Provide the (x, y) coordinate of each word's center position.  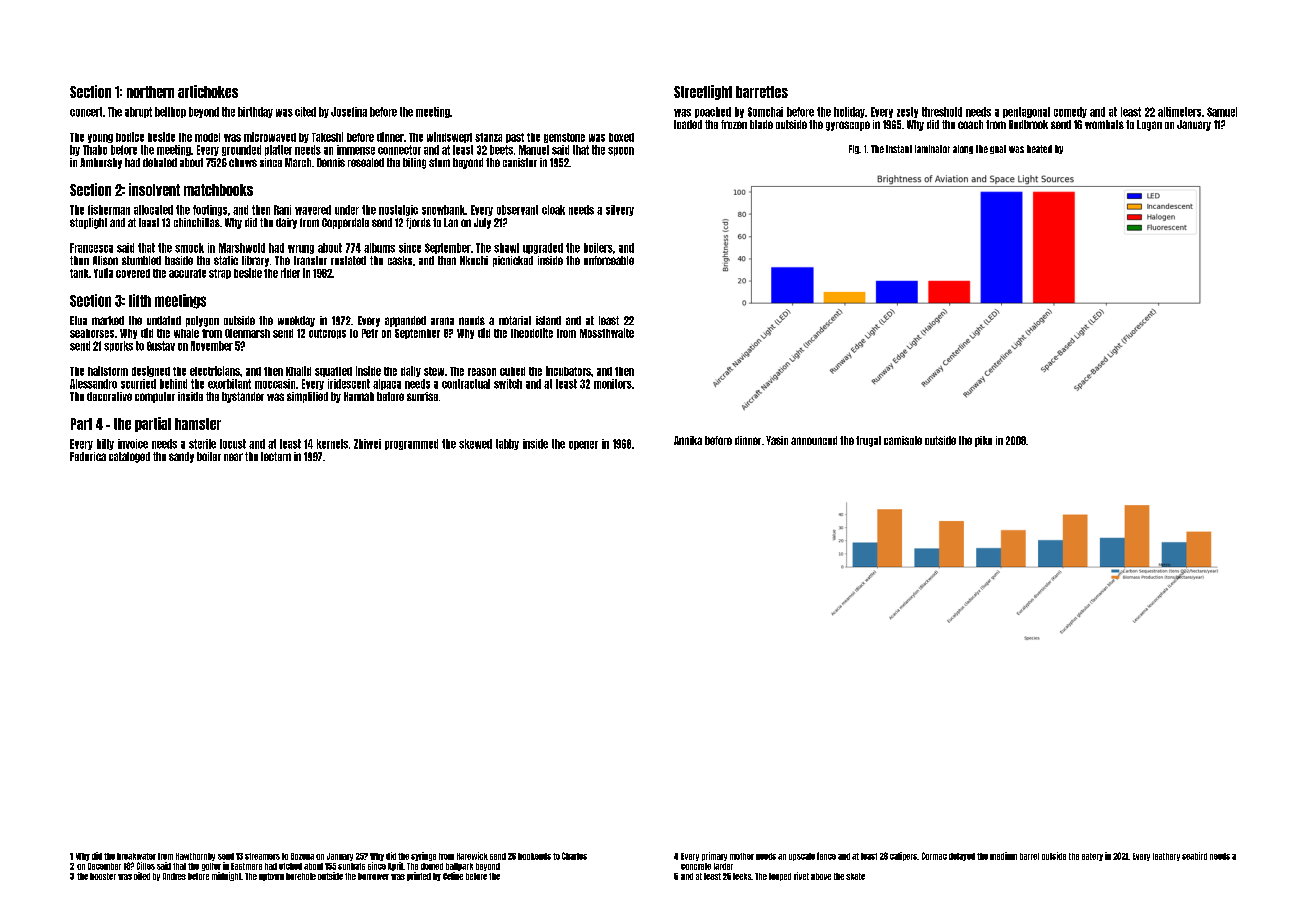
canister (520, 162)
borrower (373, 876)
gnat (998, 149)
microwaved (270, 137)
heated (1039, 149)
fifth (140, 300)
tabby (507, 444)
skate (855, 876)
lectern (276, 456)
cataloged (129, 457)
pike (983, 441)
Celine (453, 876)
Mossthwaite (607, 333)
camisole (903, 440)
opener (583, 445)
